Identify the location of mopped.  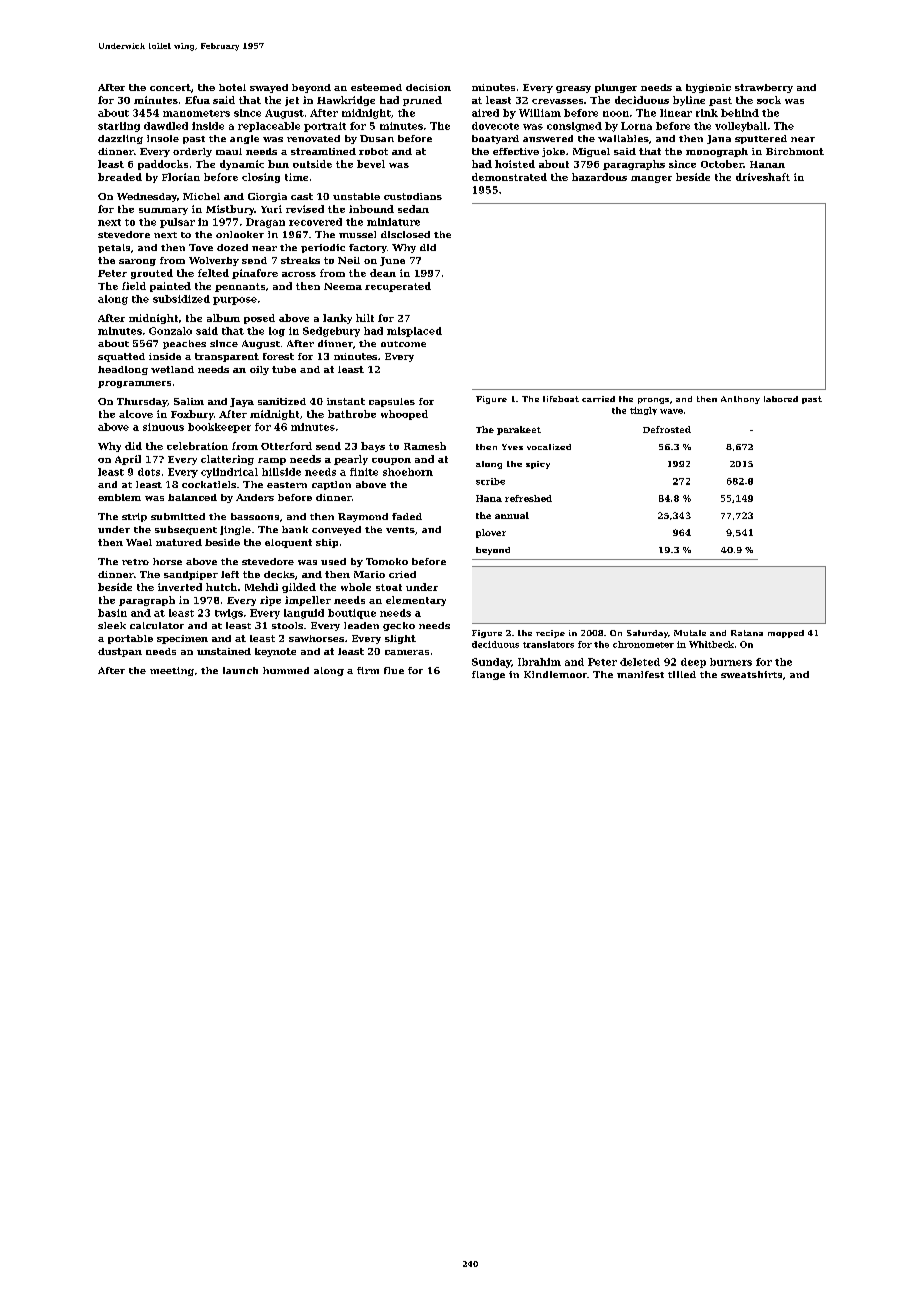
(786, 634).
